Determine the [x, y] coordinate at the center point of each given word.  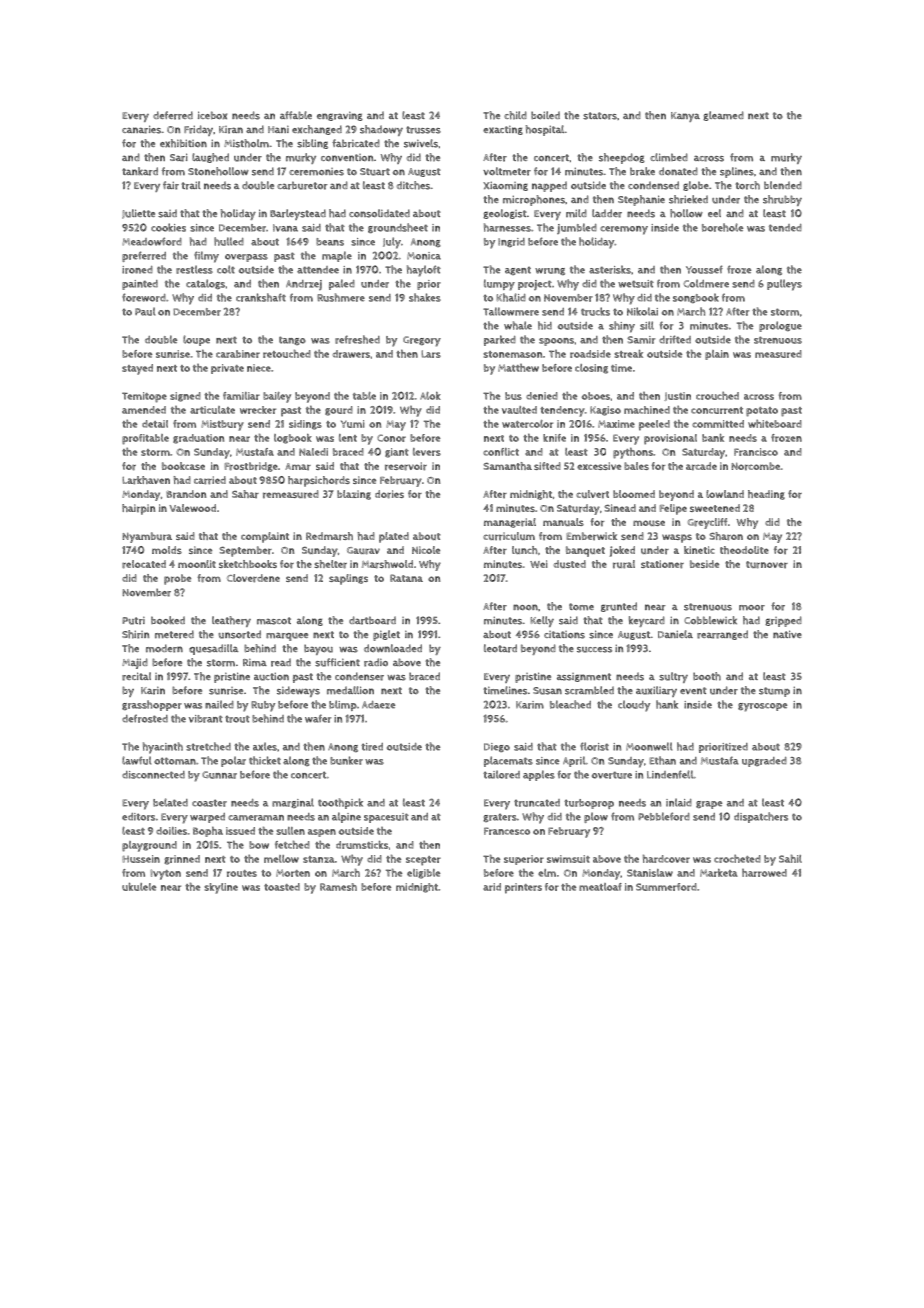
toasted [282, 887]
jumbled [577, 228]
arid [492, 887]
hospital [545, 130]
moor [752, 608]
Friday [198, 130]
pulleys [784, 285]
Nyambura [147, 537]
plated [394, 537]
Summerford [666, 887]
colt [226, 269]
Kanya [685, 117]
